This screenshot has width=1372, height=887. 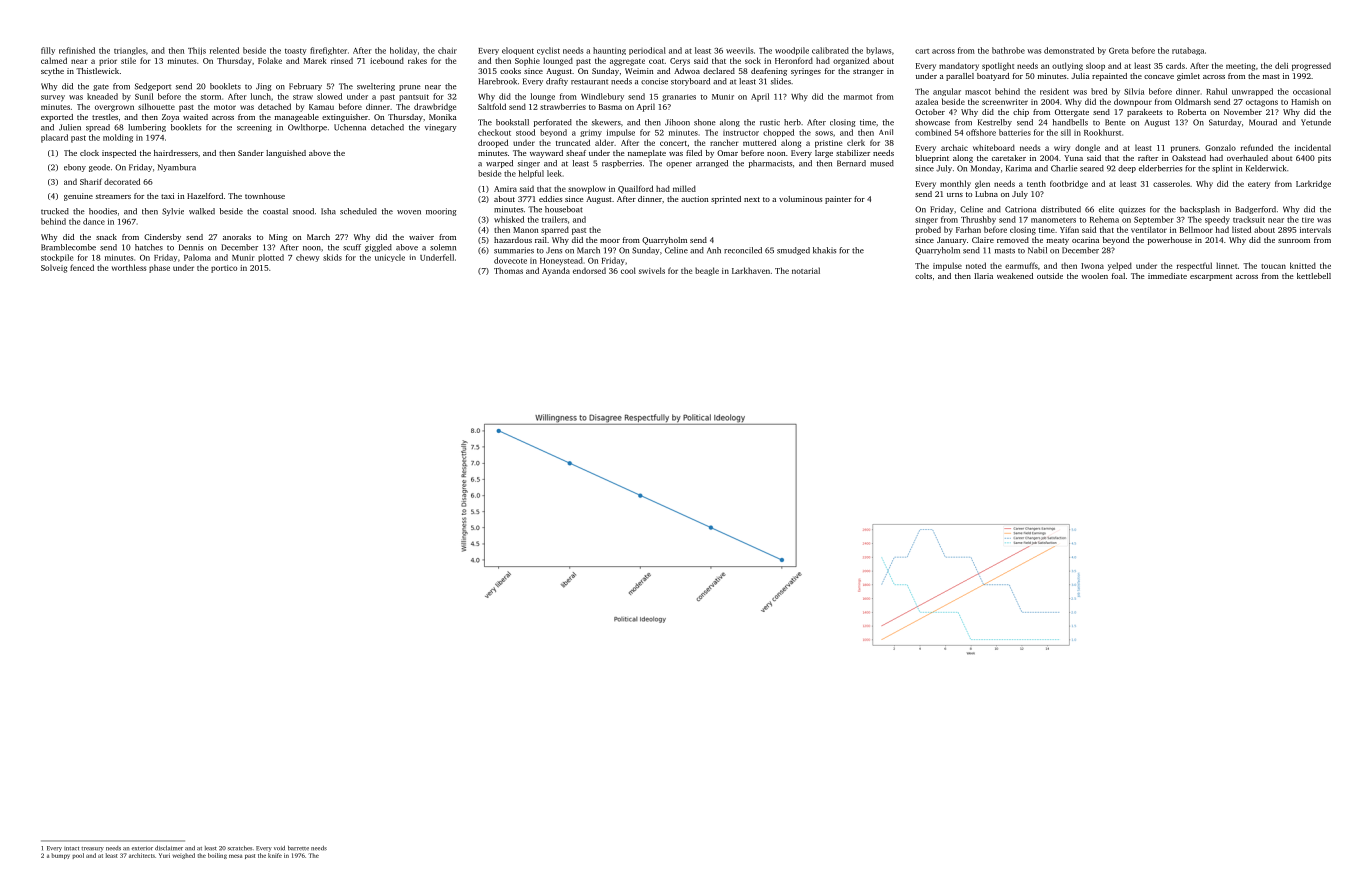 What do you see at coordinates (279, 848) in the screenshot?
I see `void` at bounding box center [279, 848].
